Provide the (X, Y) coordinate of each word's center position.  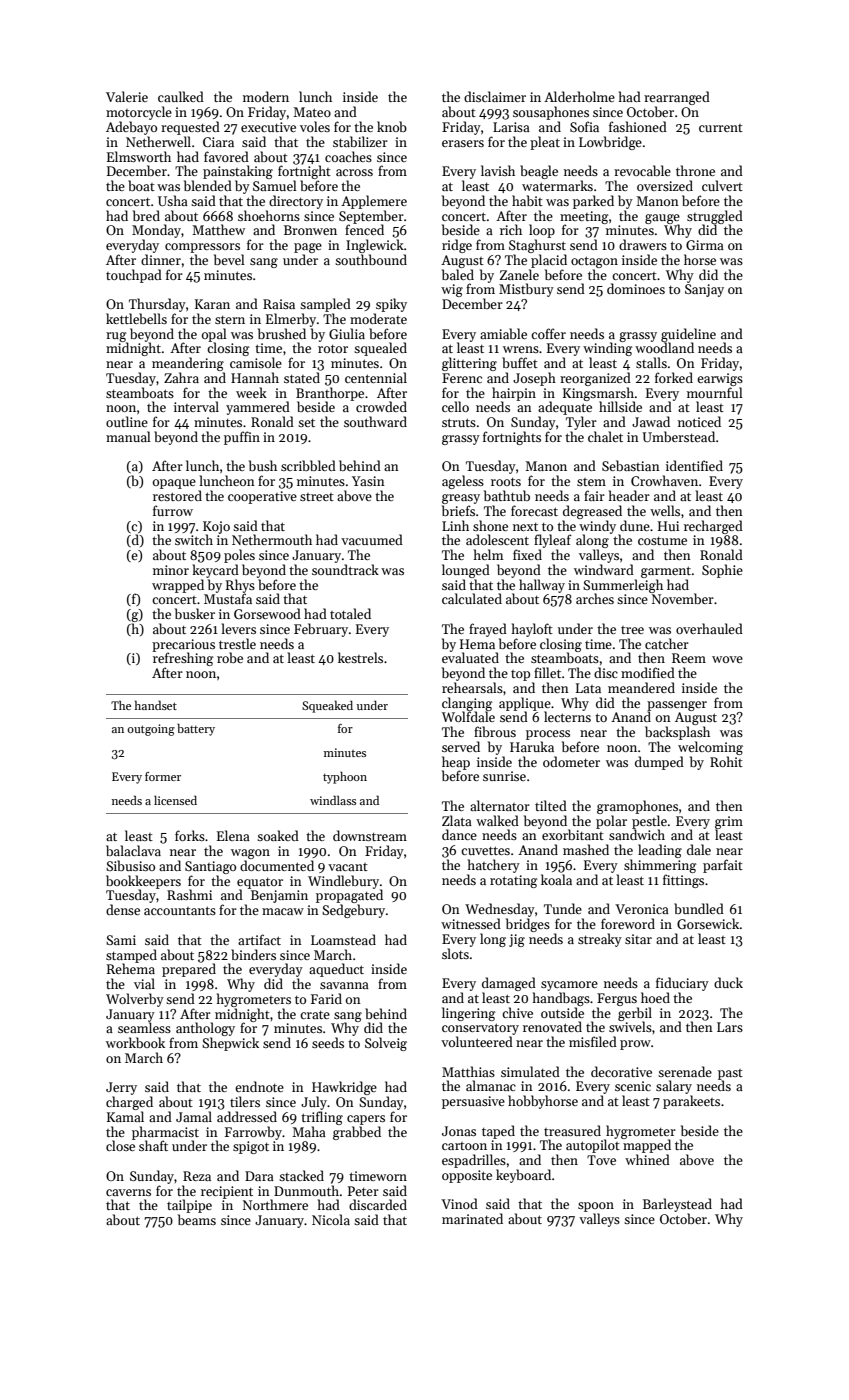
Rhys (240, 586)
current (721, 128)
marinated (472, 1218)
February (321, 630)
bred (146, 215)
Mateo (312, 112)
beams (197, 1219)
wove (727, 659)
